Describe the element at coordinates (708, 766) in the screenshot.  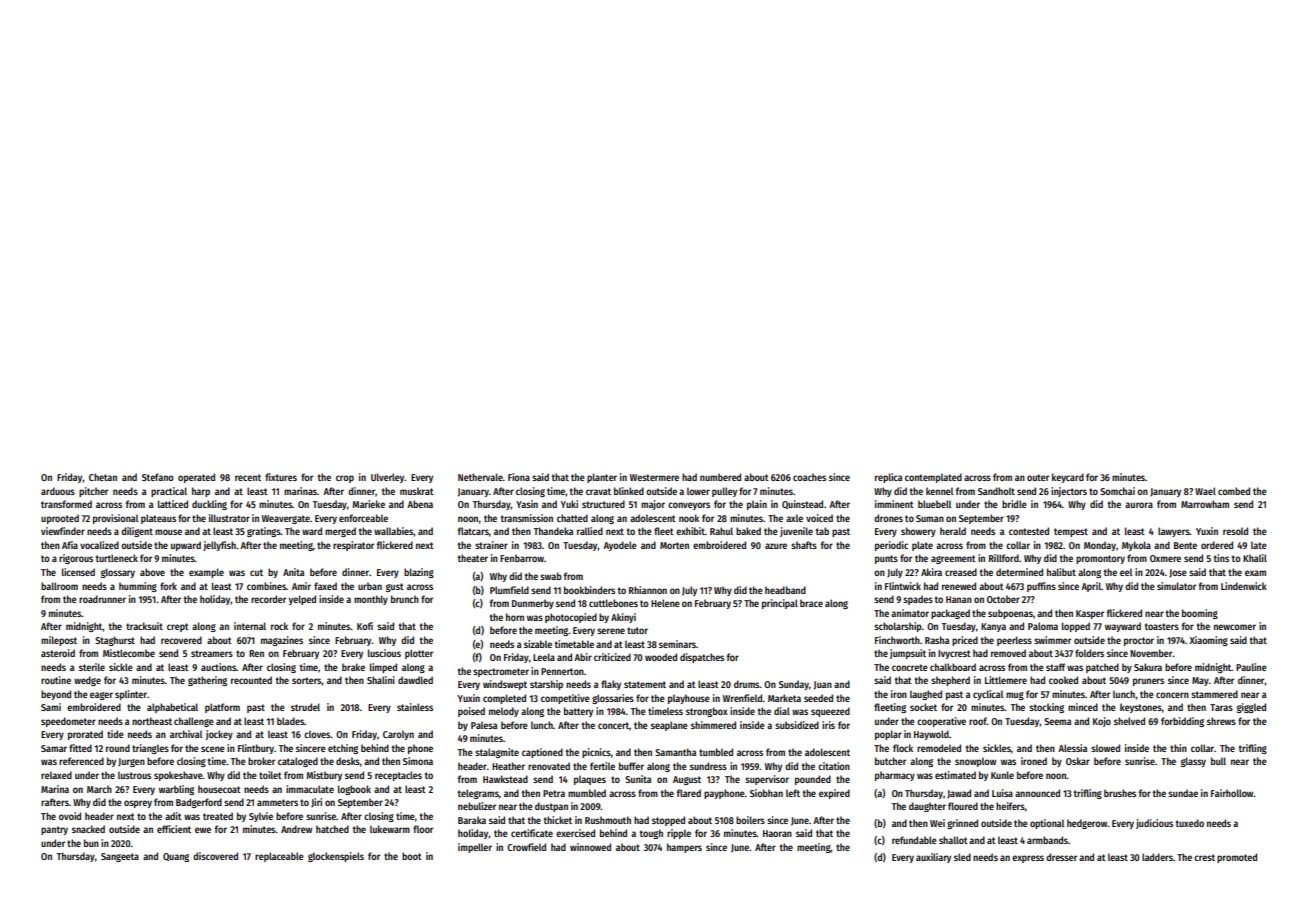
I see `sundress` at that location.
